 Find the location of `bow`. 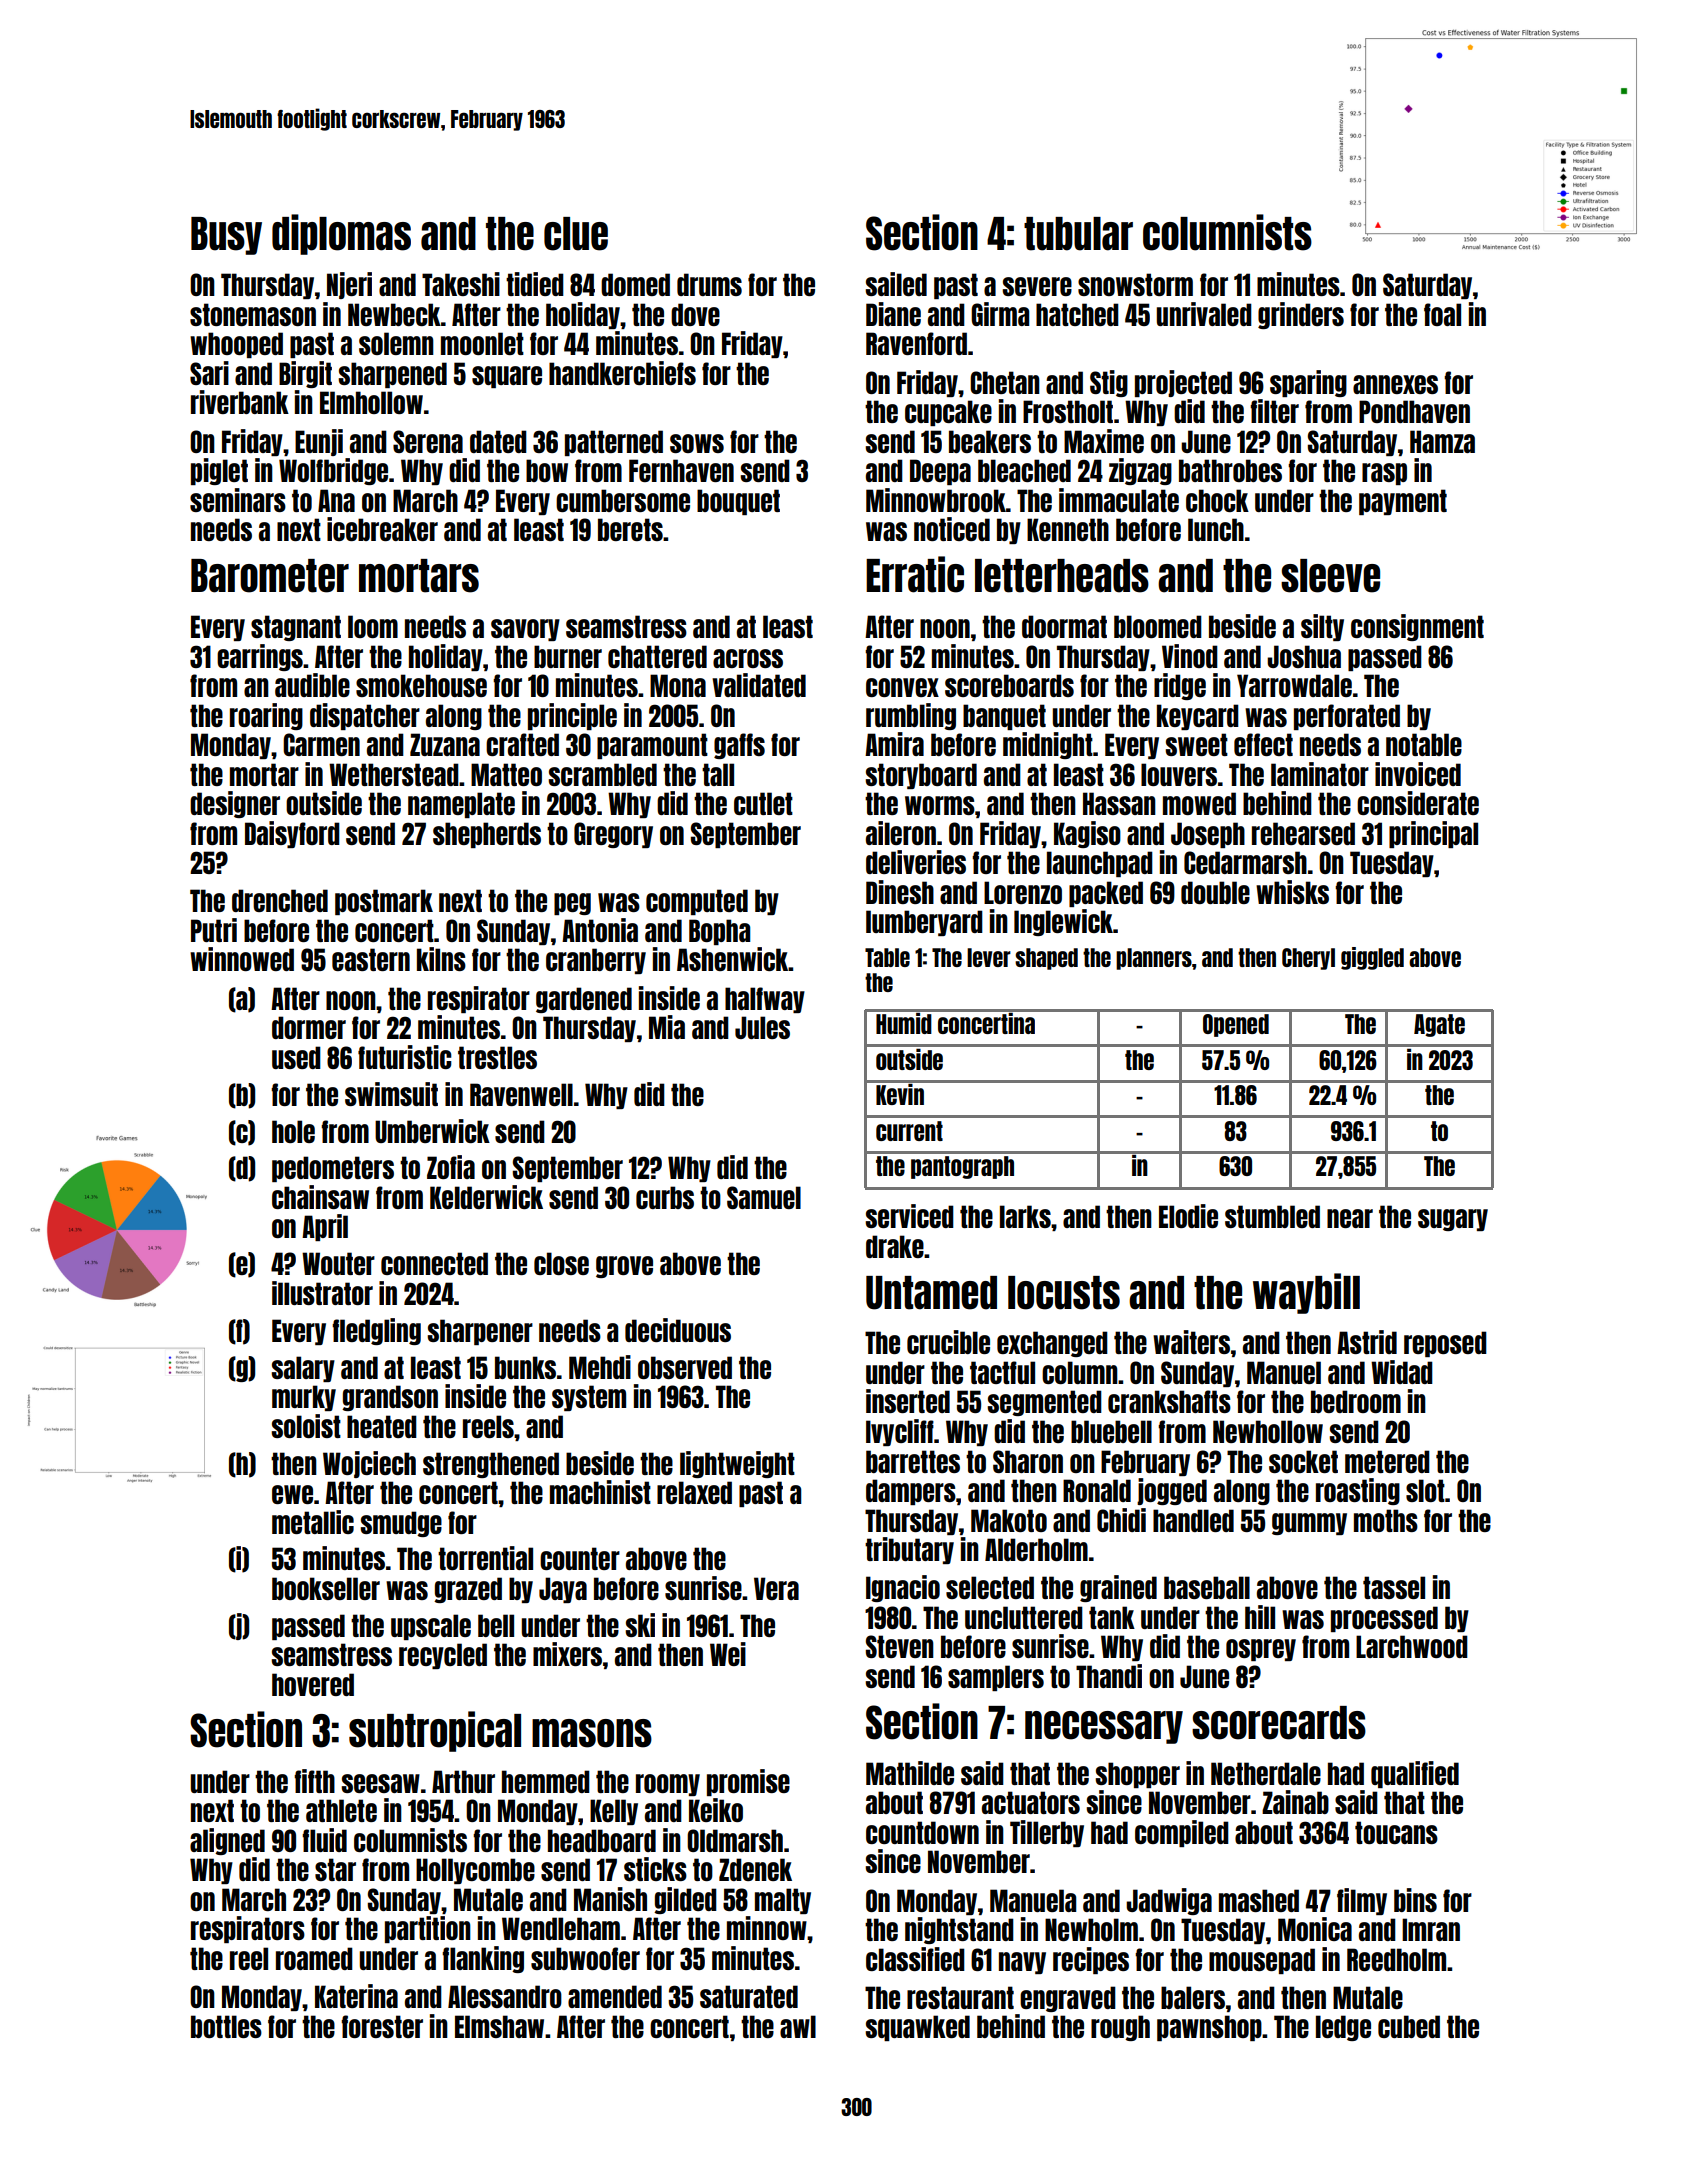

bow is located at coordinates (547, 470).
